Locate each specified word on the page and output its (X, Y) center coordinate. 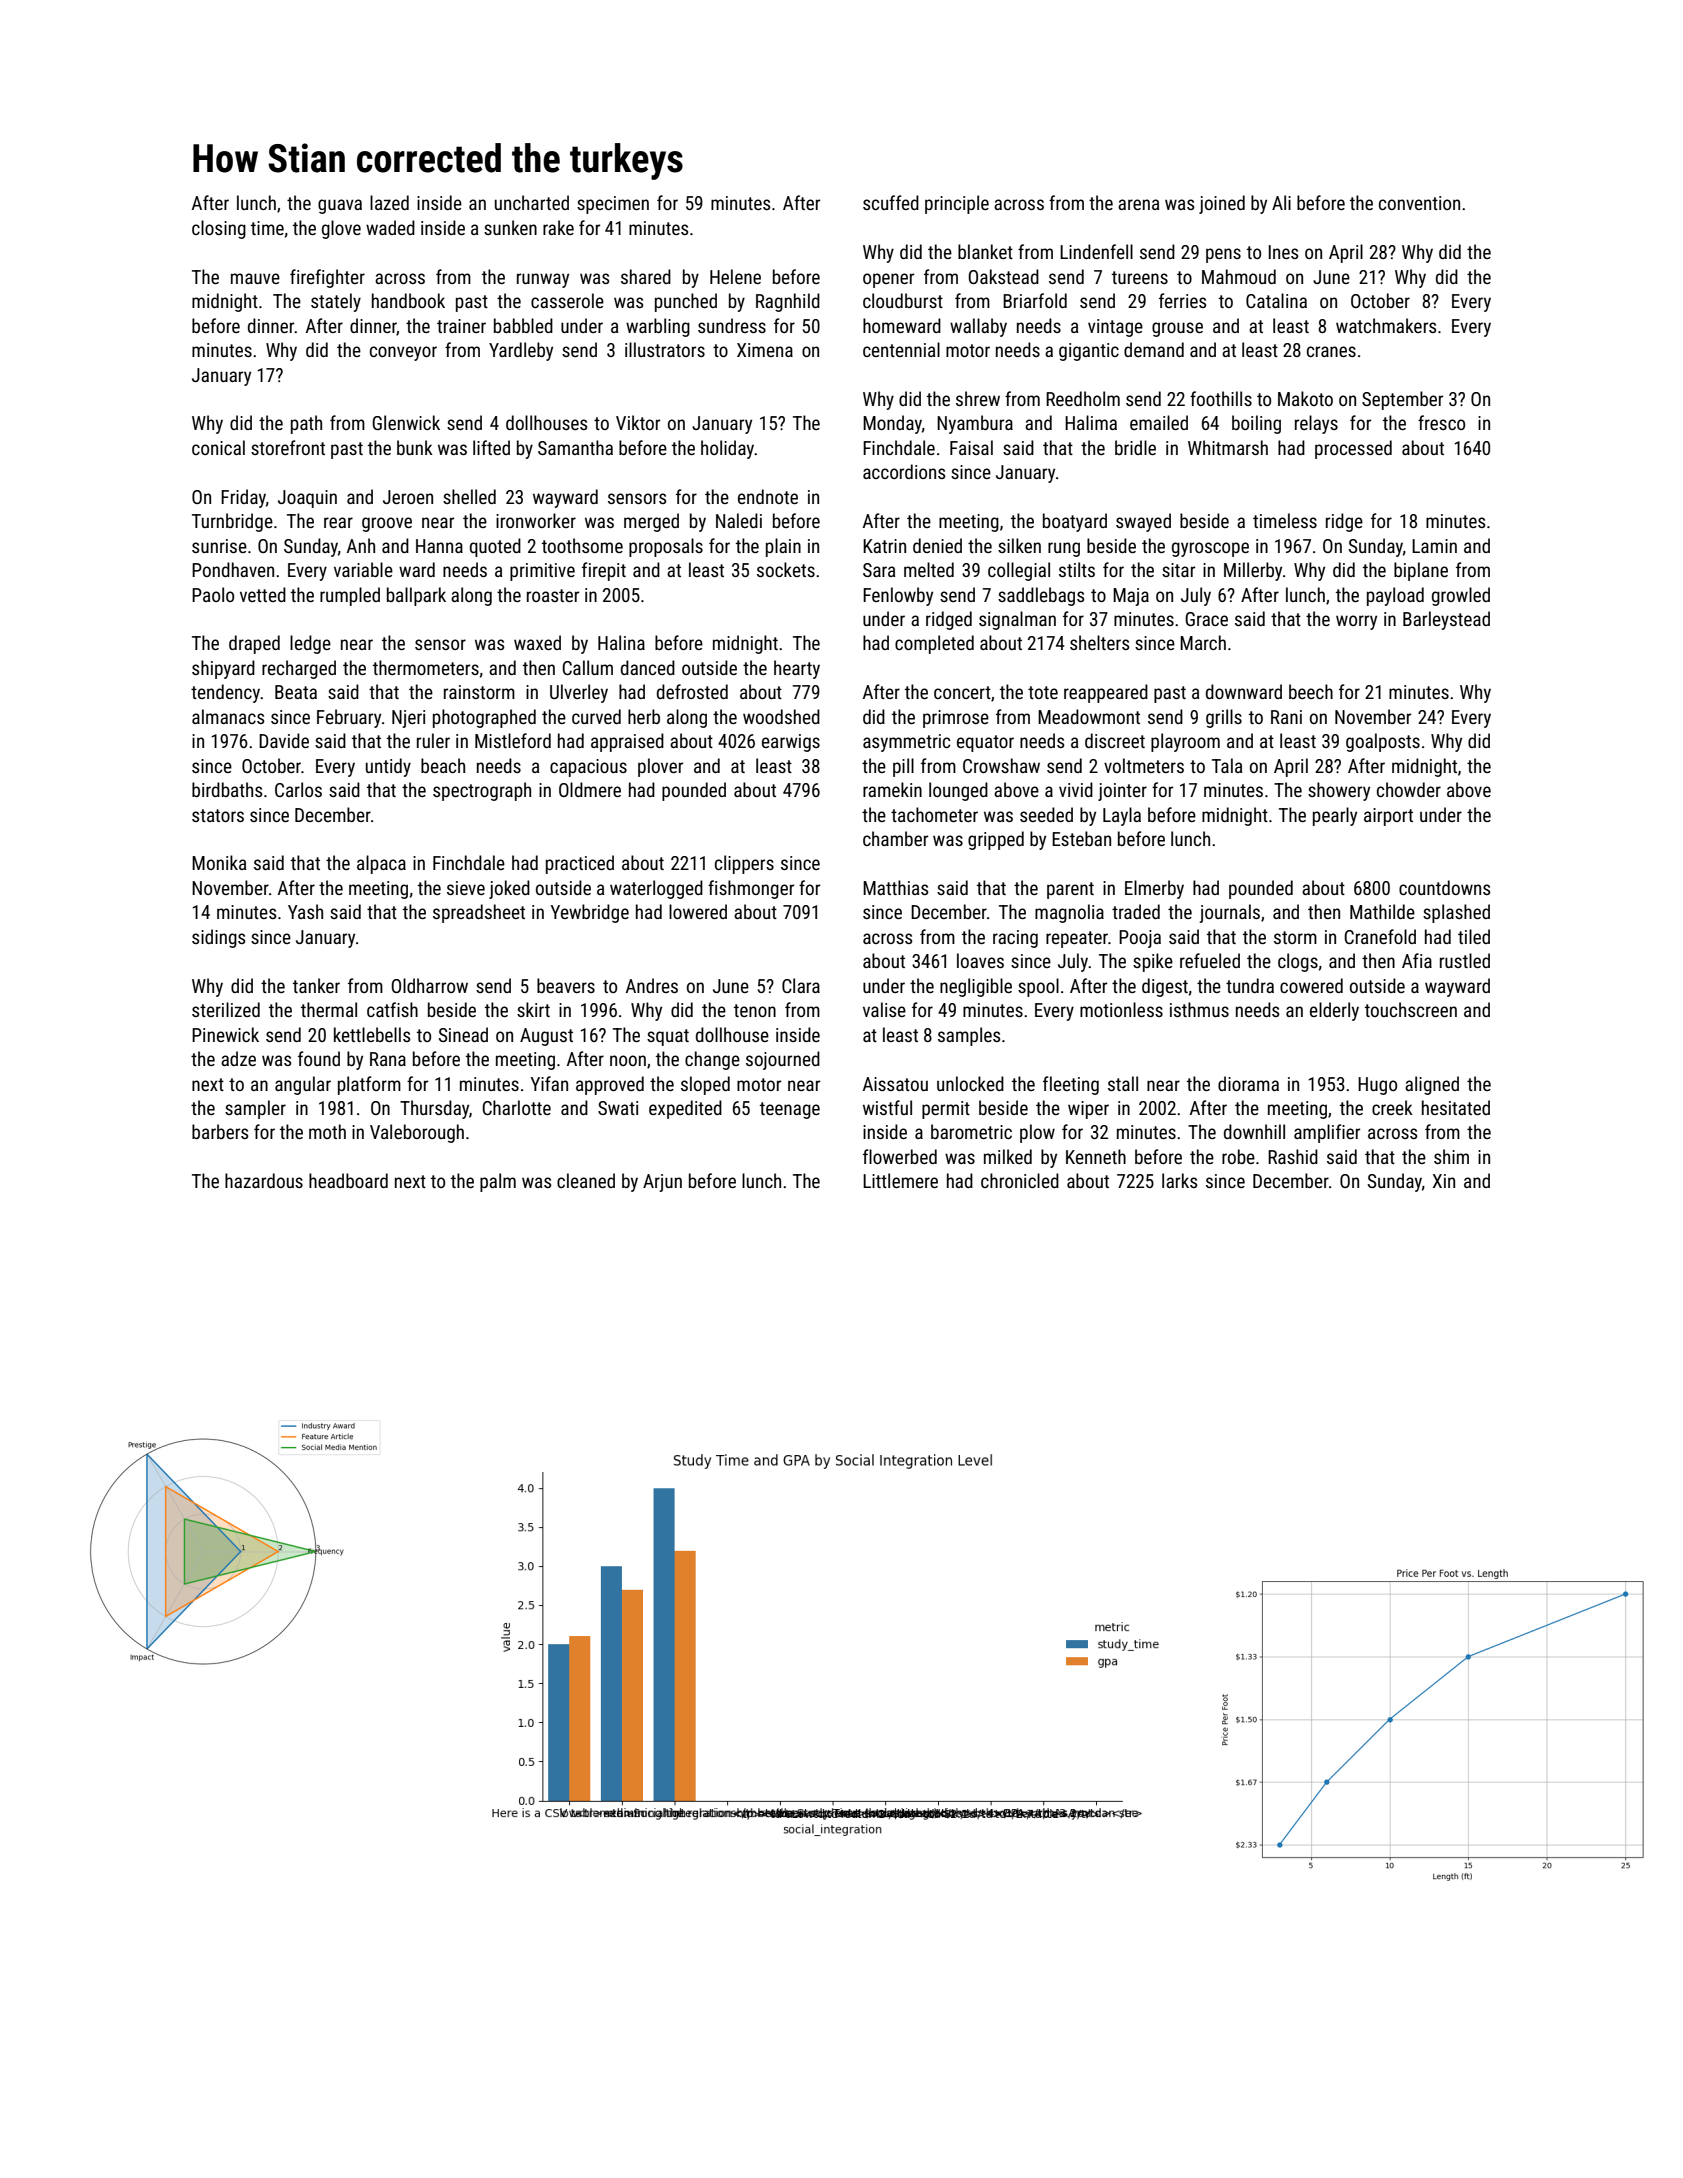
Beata (296, 692)
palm (498, 1182)
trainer (461, 326)
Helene (735, 276)
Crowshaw (1001, 765)
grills (1224, 718)
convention (1419, 203)
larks (1179, 1180)
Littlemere (900, 1180)
